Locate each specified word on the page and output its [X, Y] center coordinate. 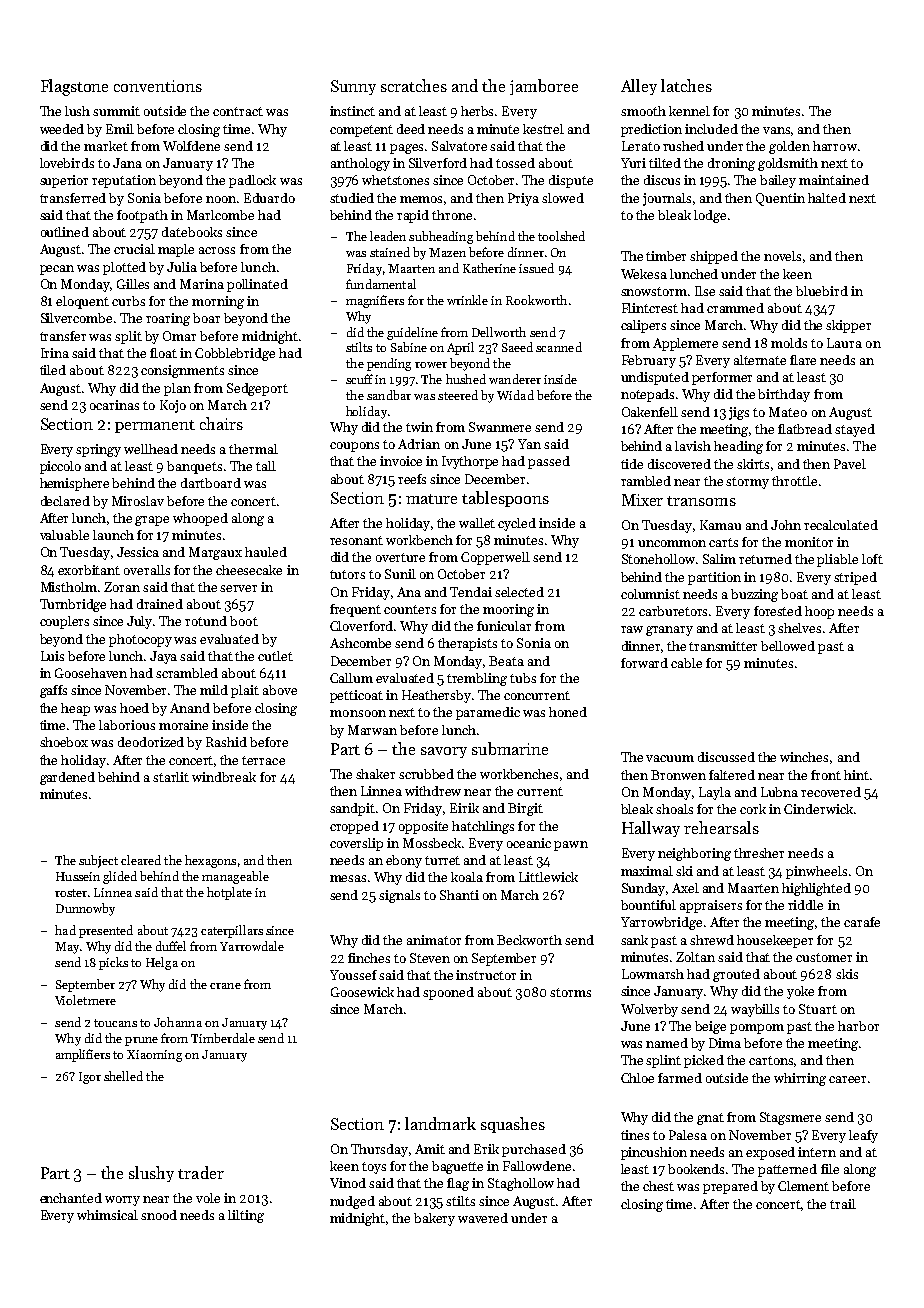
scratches [414, 85]
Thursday [379, 1150]
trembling [477, 679]
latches [686, 85]
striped [855, 578]
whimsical [107, 1215]
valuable [64, 535]
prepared [730, 1187]
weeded [62, 129]
